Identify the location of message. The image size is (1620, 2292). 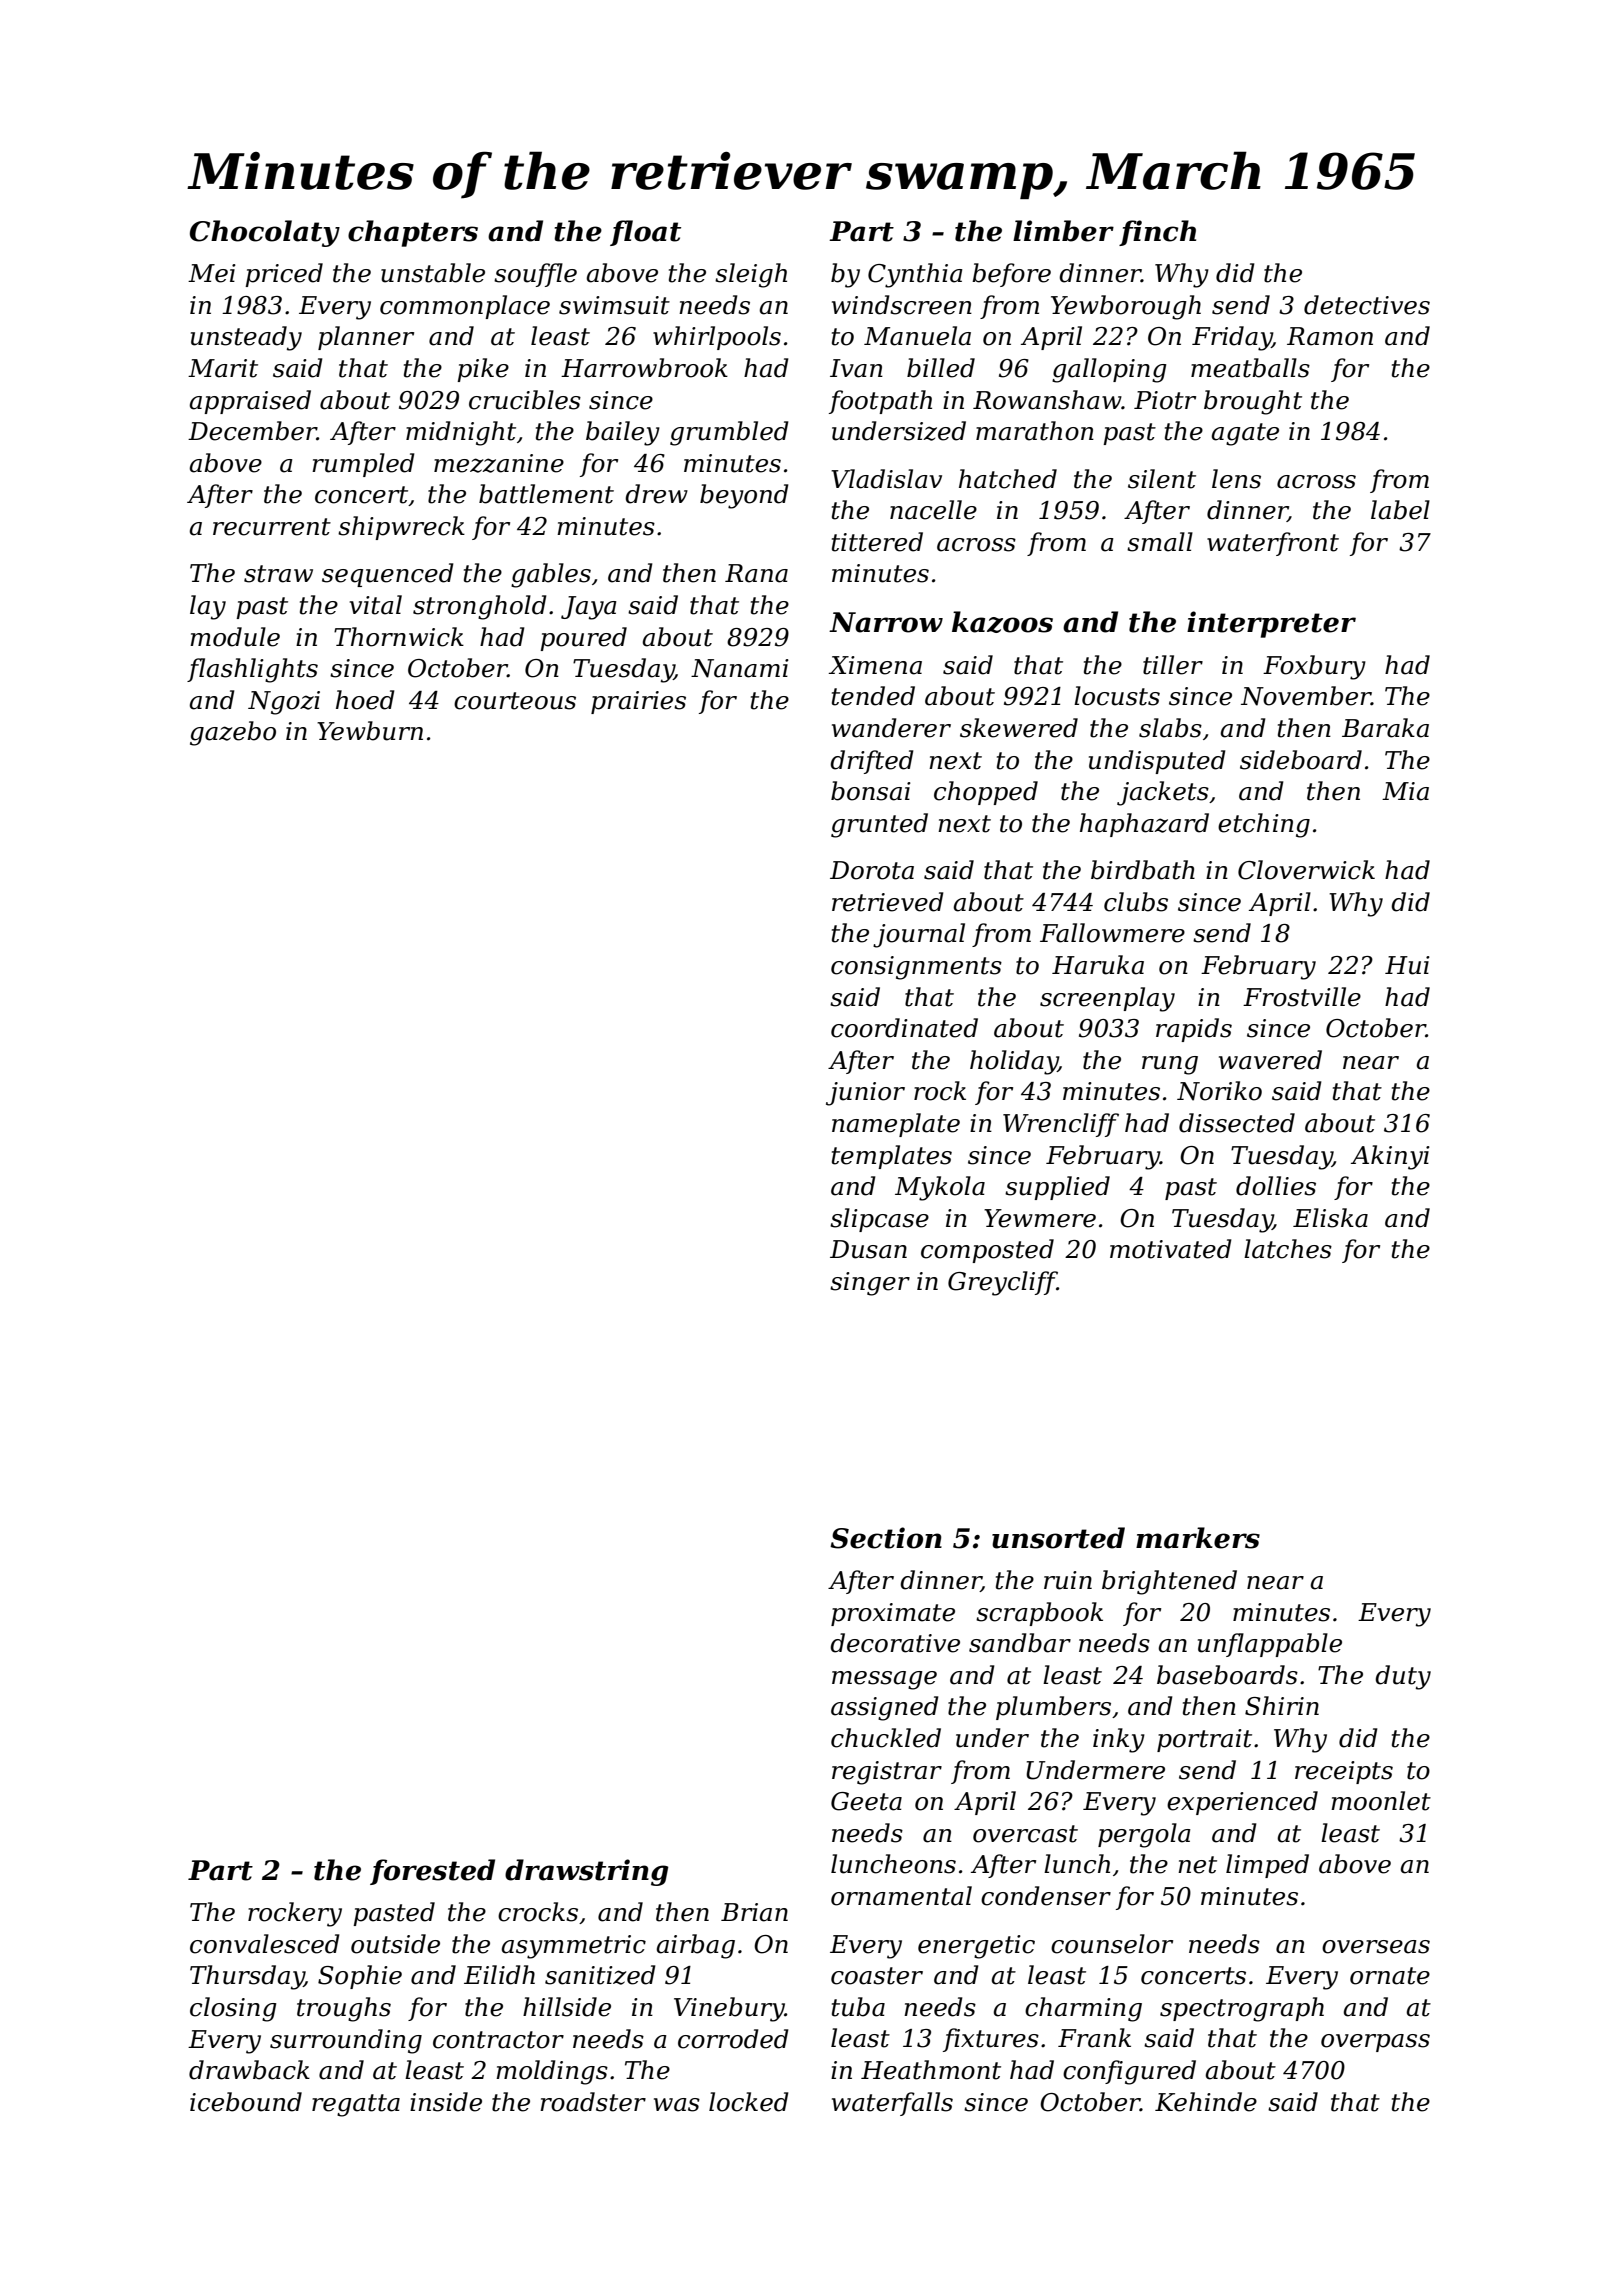
(884, 1680).
